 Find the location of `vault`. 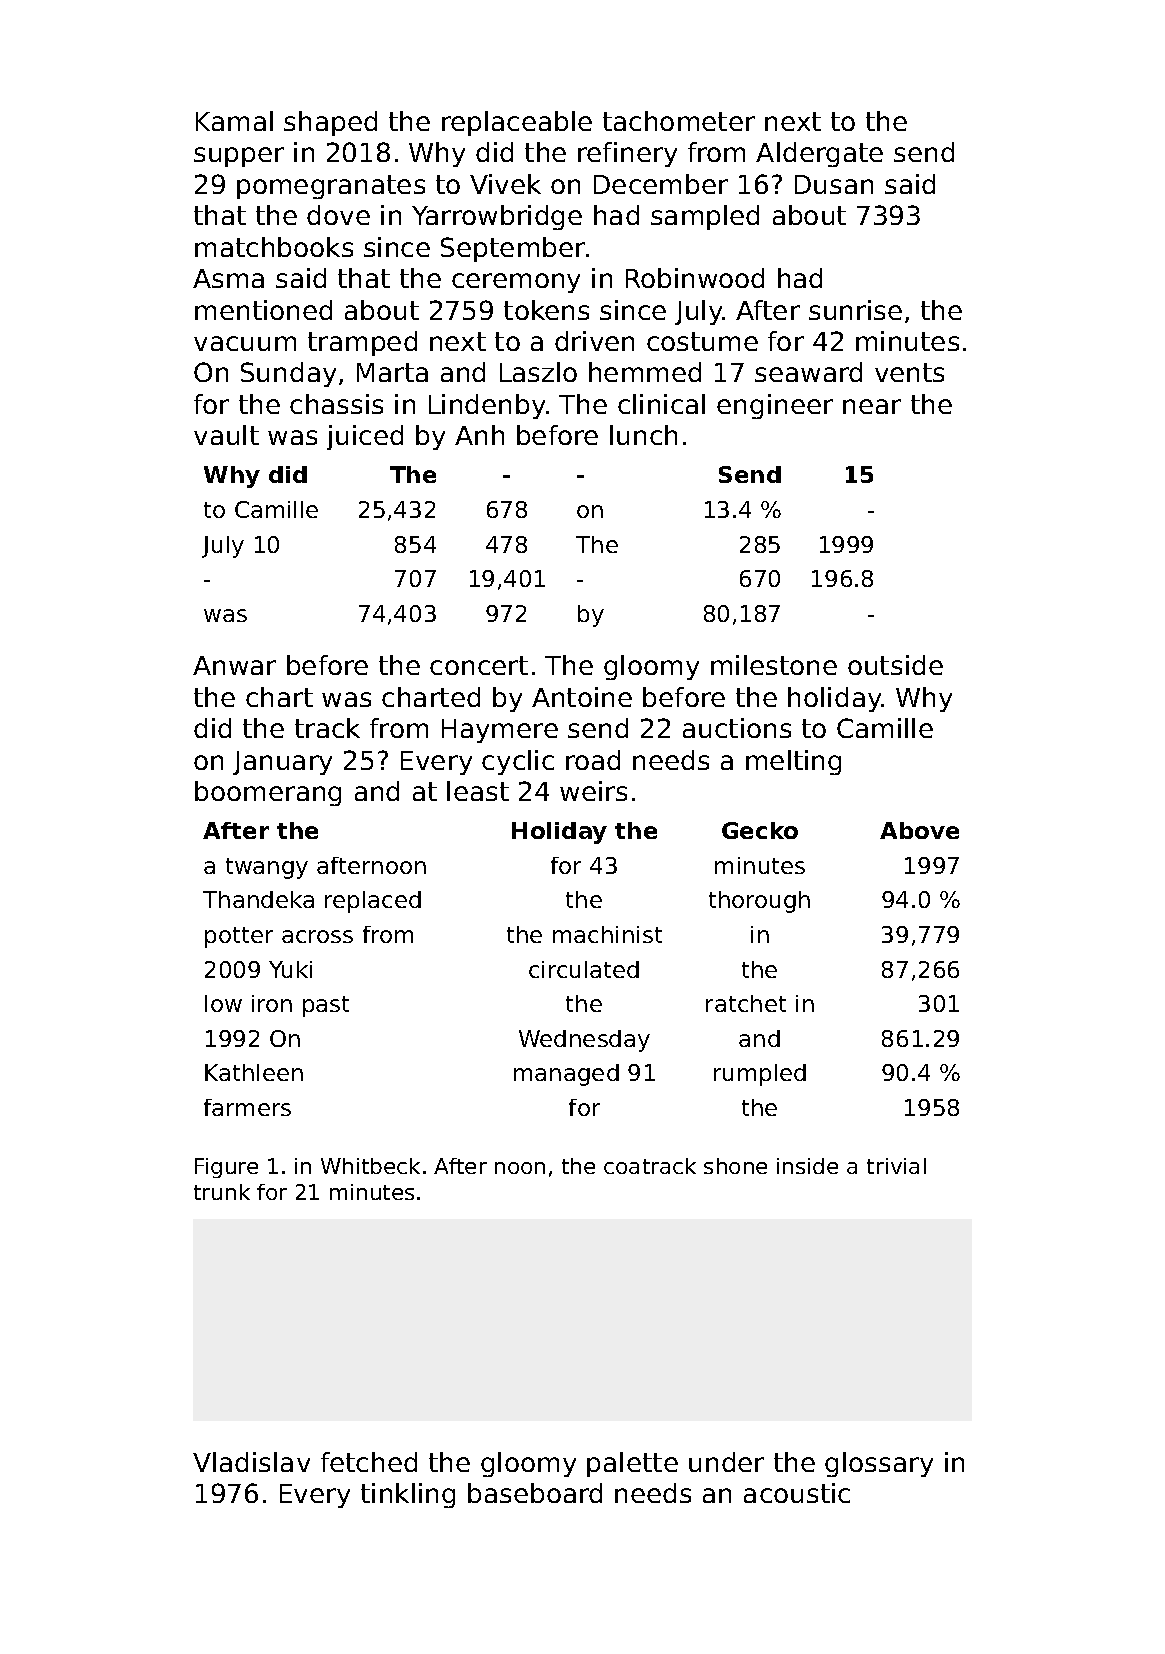

vault is located at coordinates (226, 435).
